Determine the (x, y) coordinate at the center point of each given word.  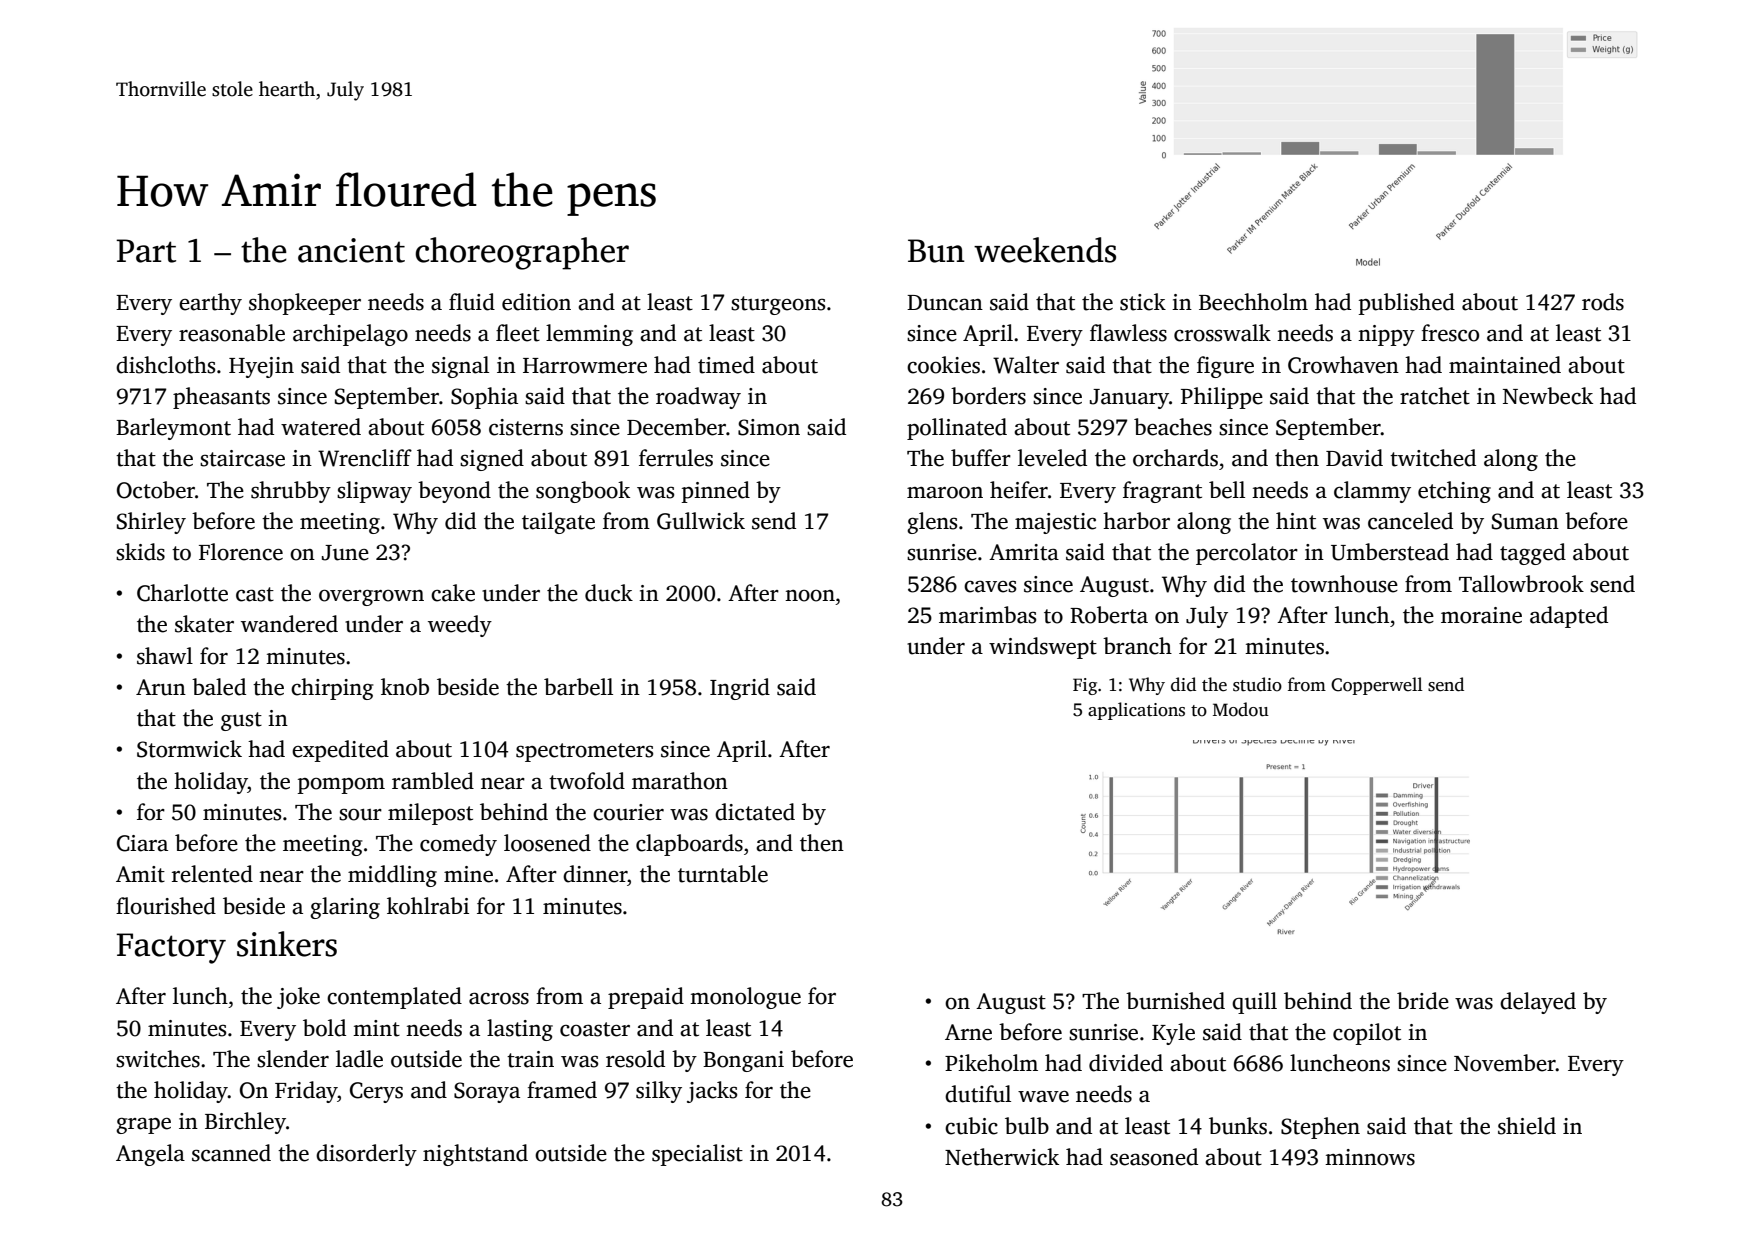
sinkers (287, 944)
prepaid (646, 998)
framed (562, 1090)
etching (1454, 492)
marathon (680, 781)
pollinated (957, 429)
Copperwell (1377, 686)
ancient (351, 250)
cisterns (526, 427)
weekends (1045, 250)
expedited (340, 751)
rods (1603, 302)
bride (1423, 1001)
